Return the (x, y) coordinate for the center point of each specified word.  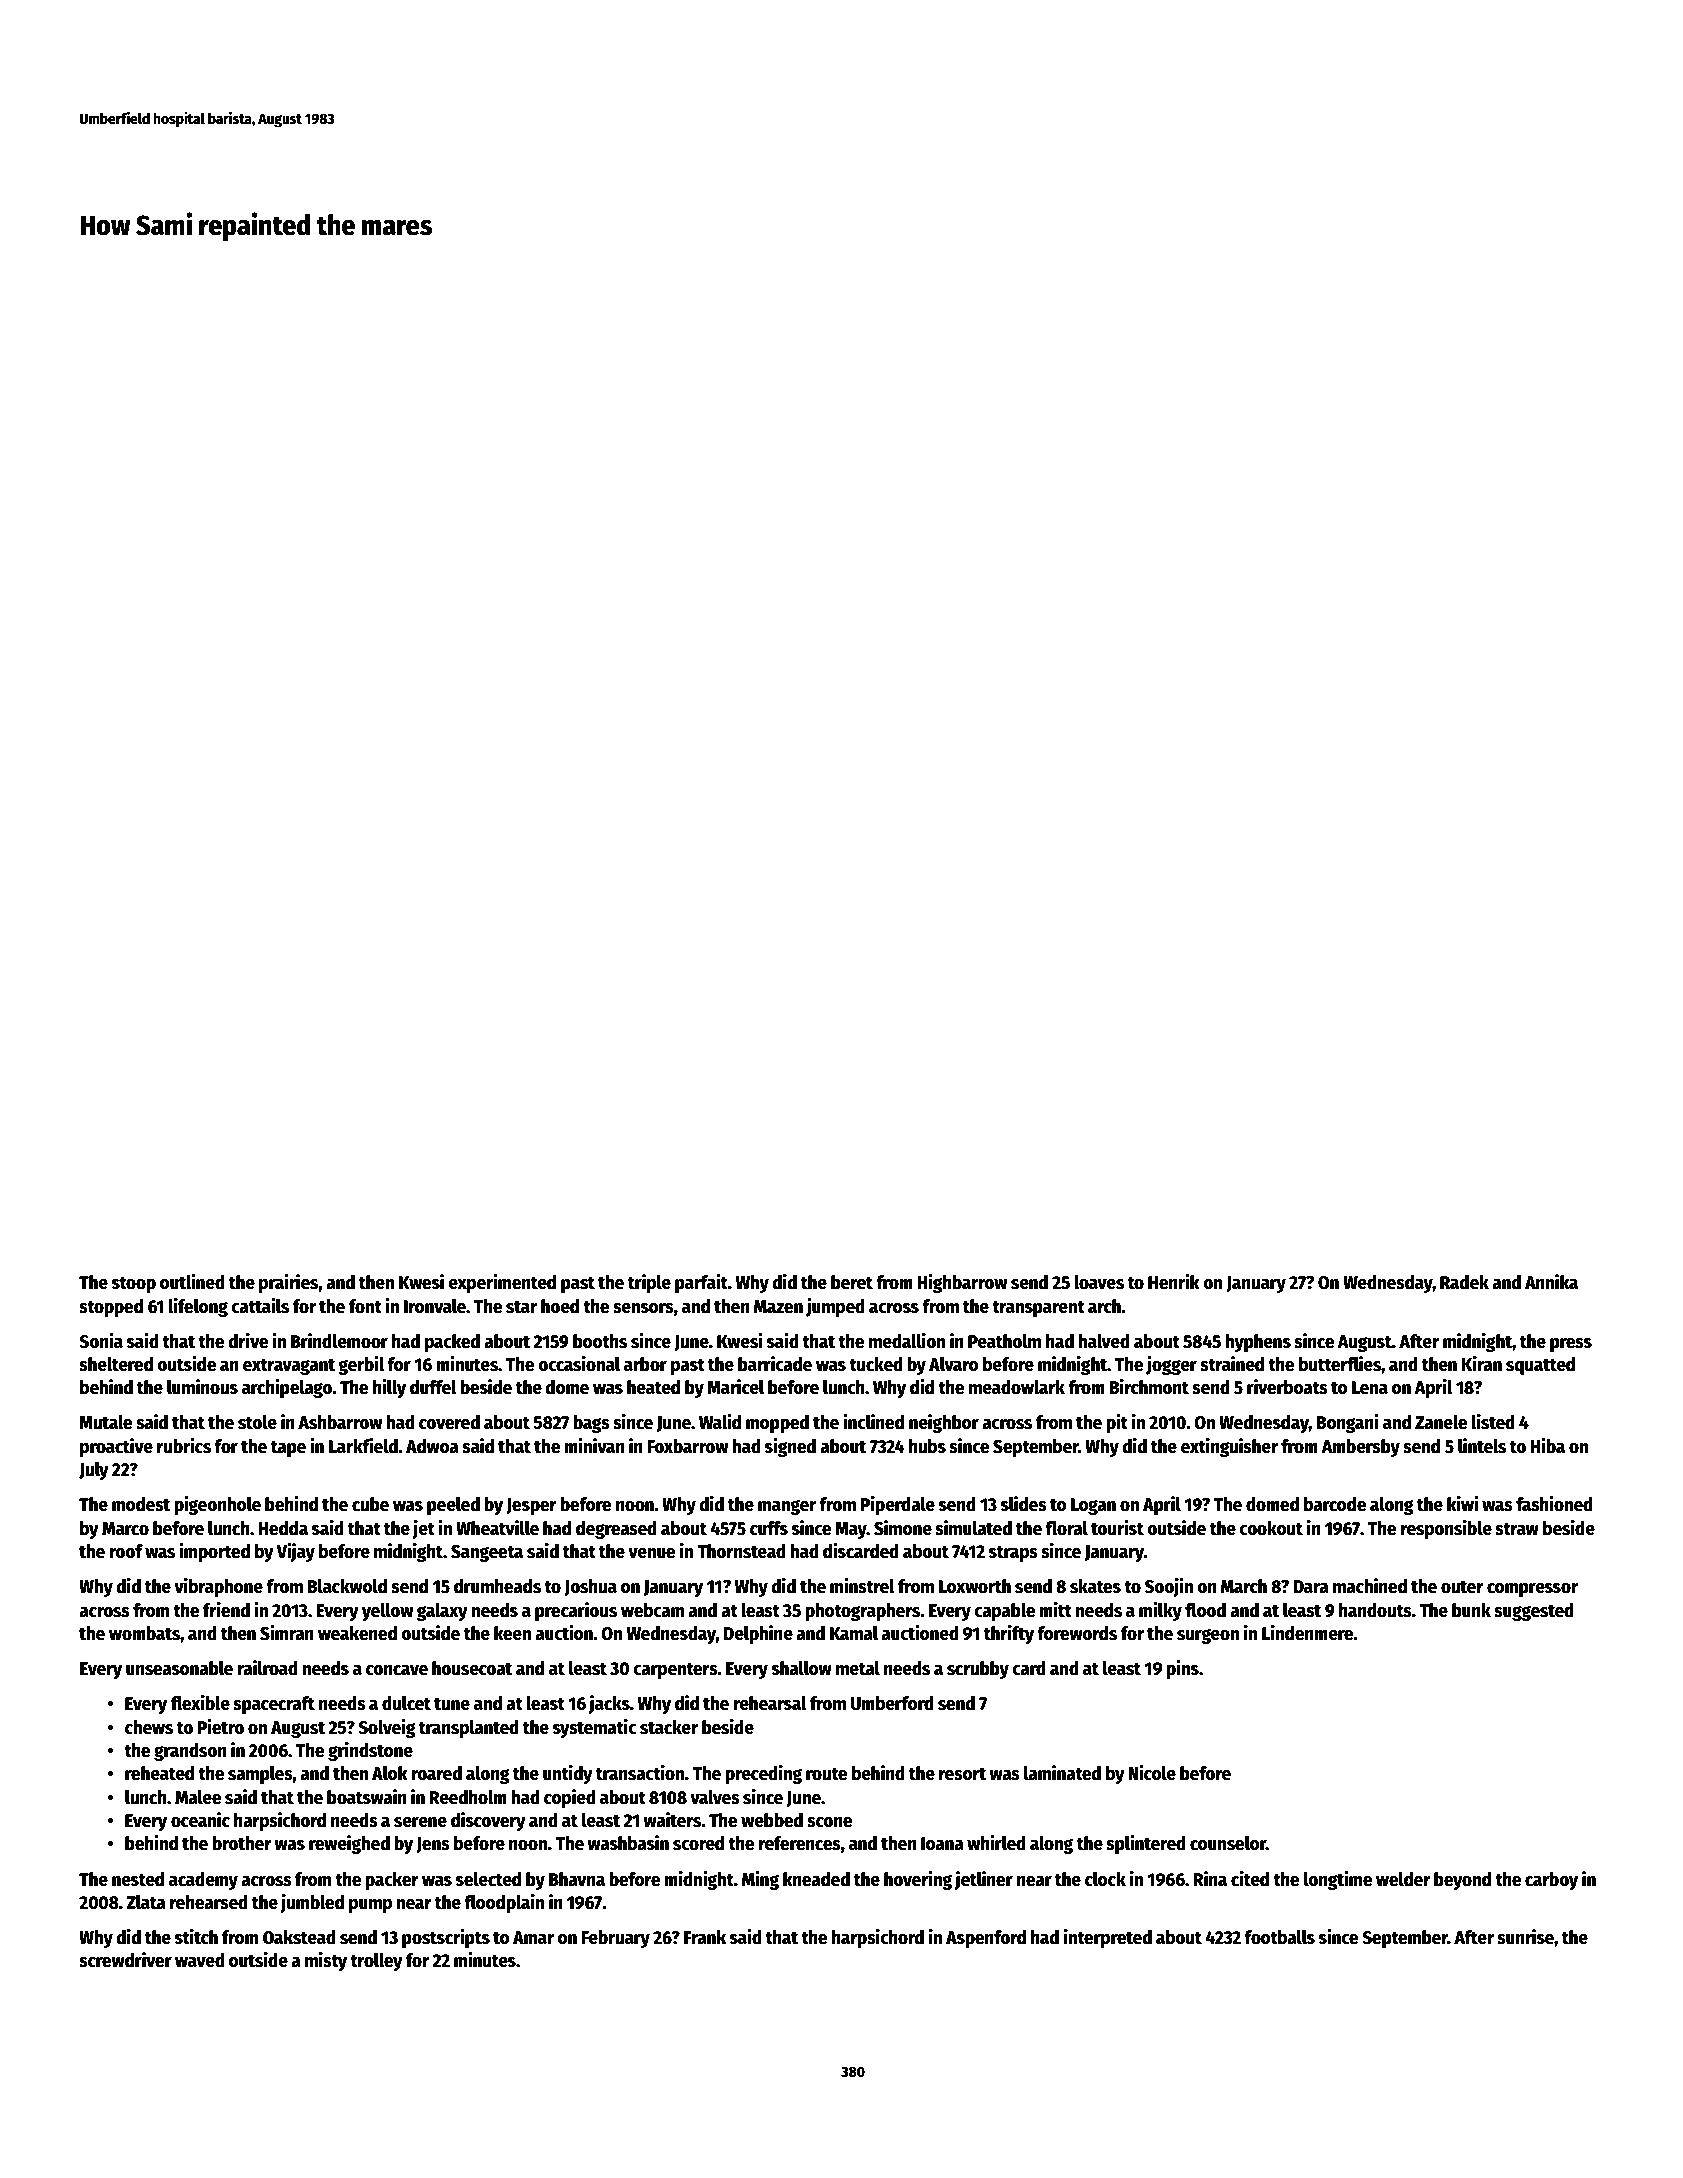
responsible (1446, 1529)
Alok (390, 1773)
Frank (705, 1937)
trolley (376, 1962)
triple (649, 1283)
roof (126, 1551)
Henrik (1174, 1282)
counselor (1228, 1843)
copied (570, 1798)
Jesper (531, 1506)
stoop (134, 1285)
